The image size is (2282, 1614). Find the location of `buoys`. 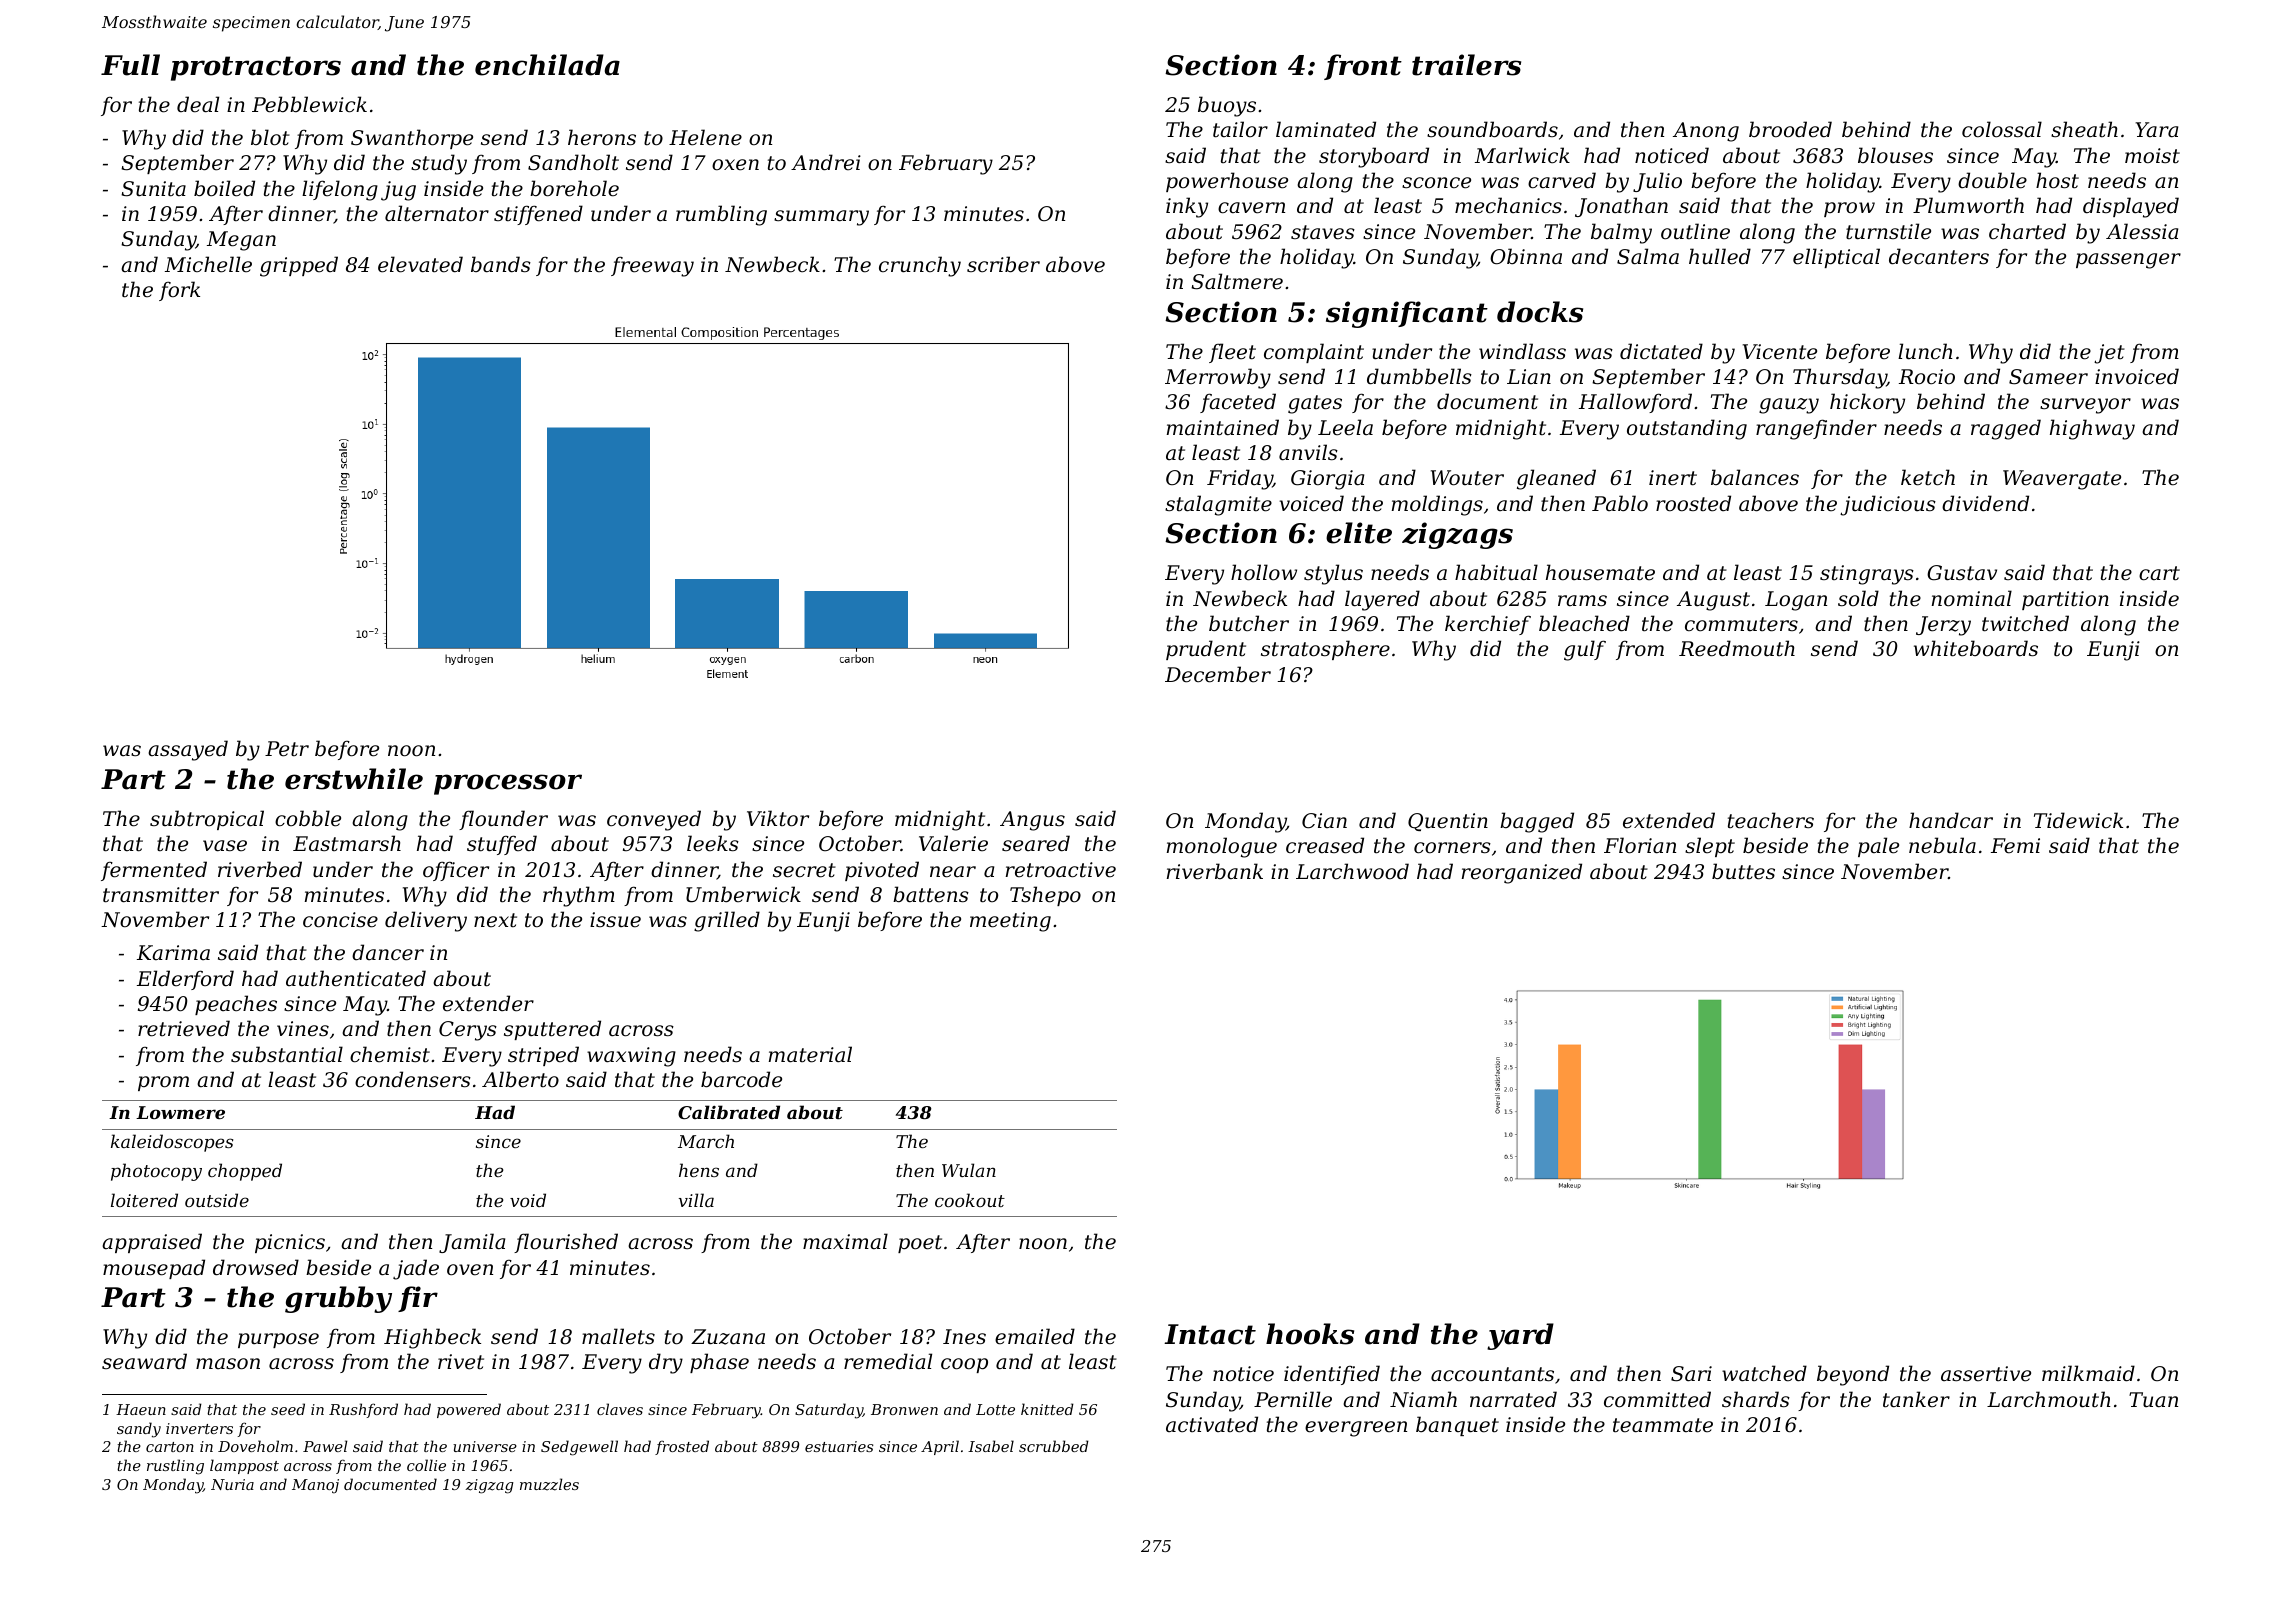

buoys is located at coordinates (1227, 106).
